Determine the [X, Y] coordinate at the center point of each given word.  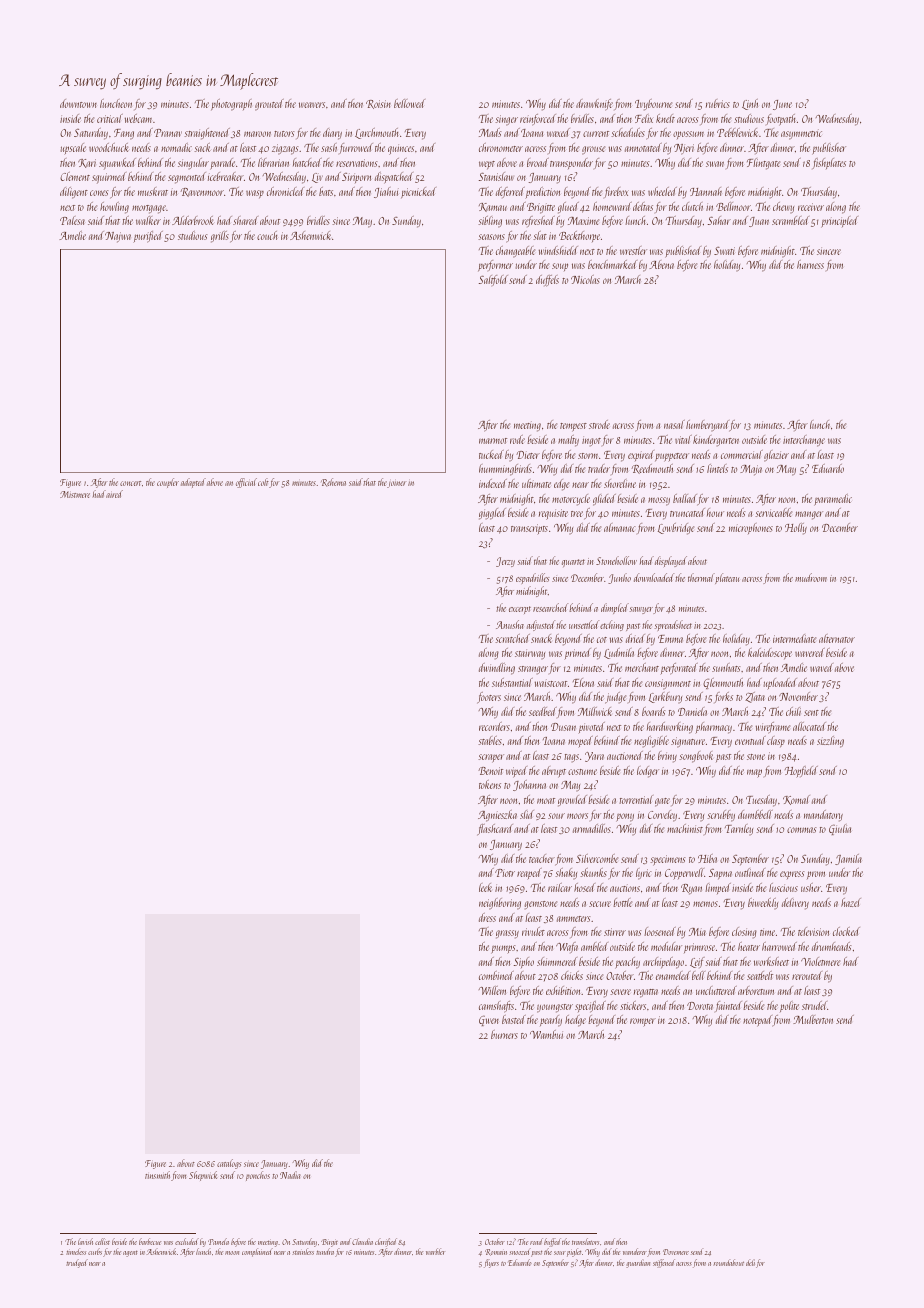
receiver [811, 207]
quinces [401, 149]
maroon [257, 134]
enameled [673, 975]
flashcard [495, 830]
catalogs [229, 1164]
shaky [566, 873]
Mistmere [75, 494]
